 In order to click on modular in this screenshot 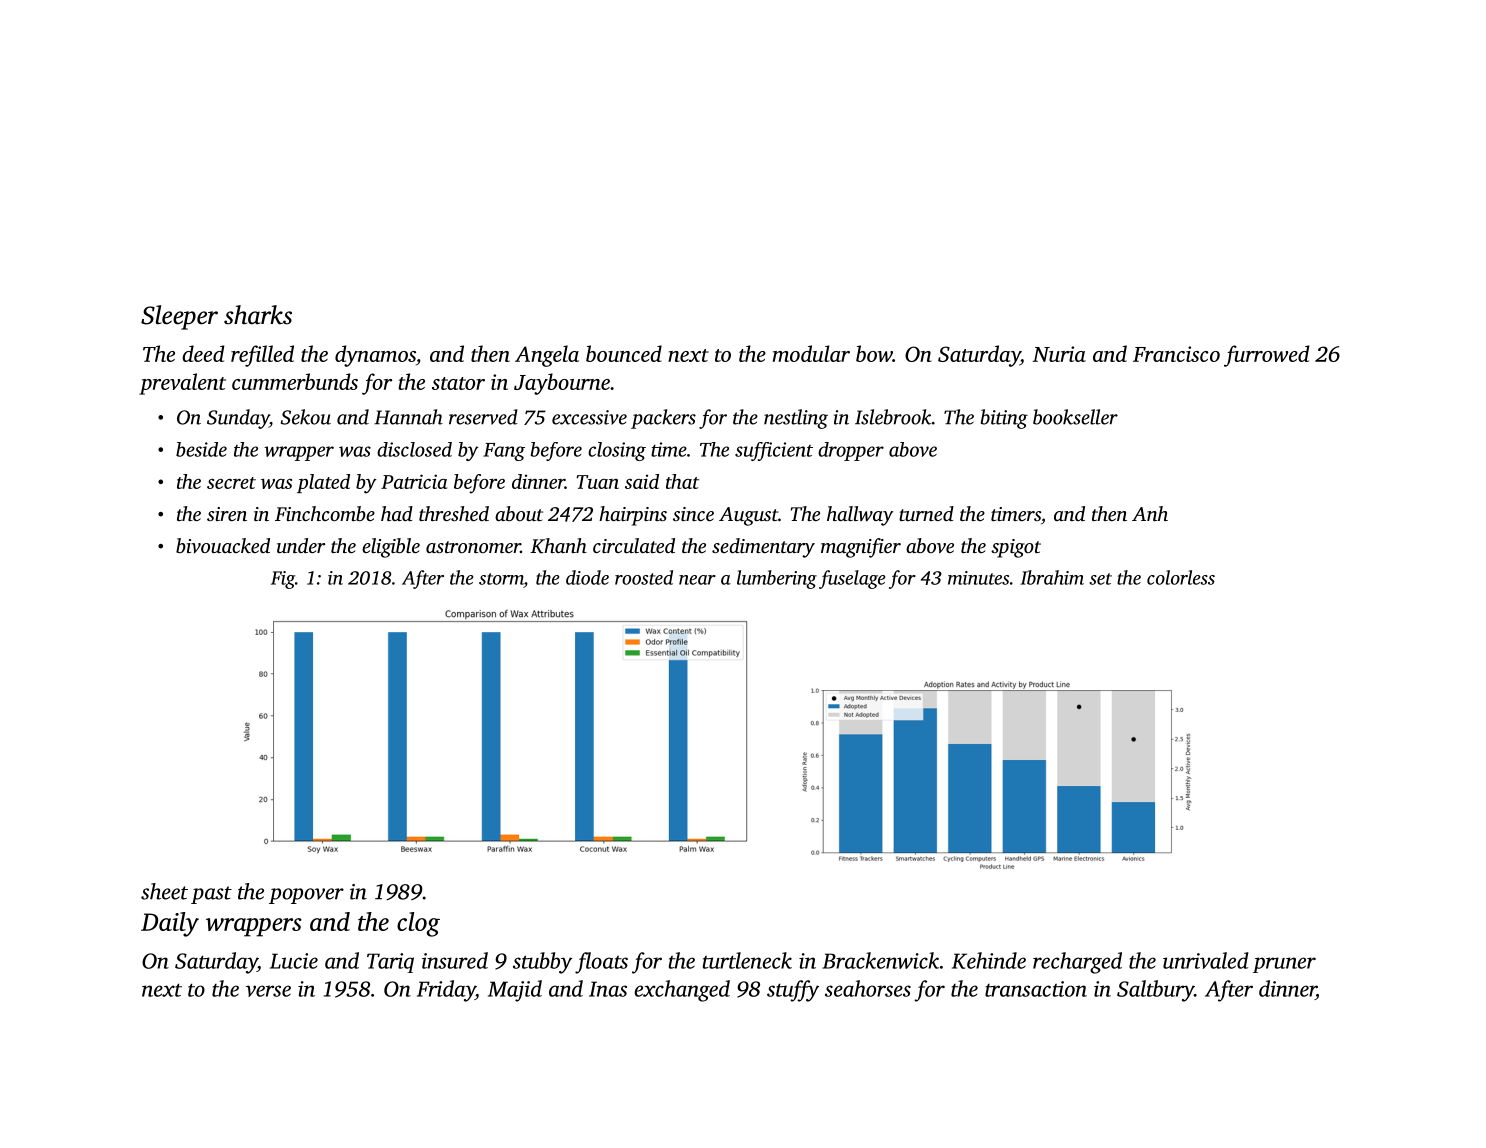, I will do `click(811, 353)`.
